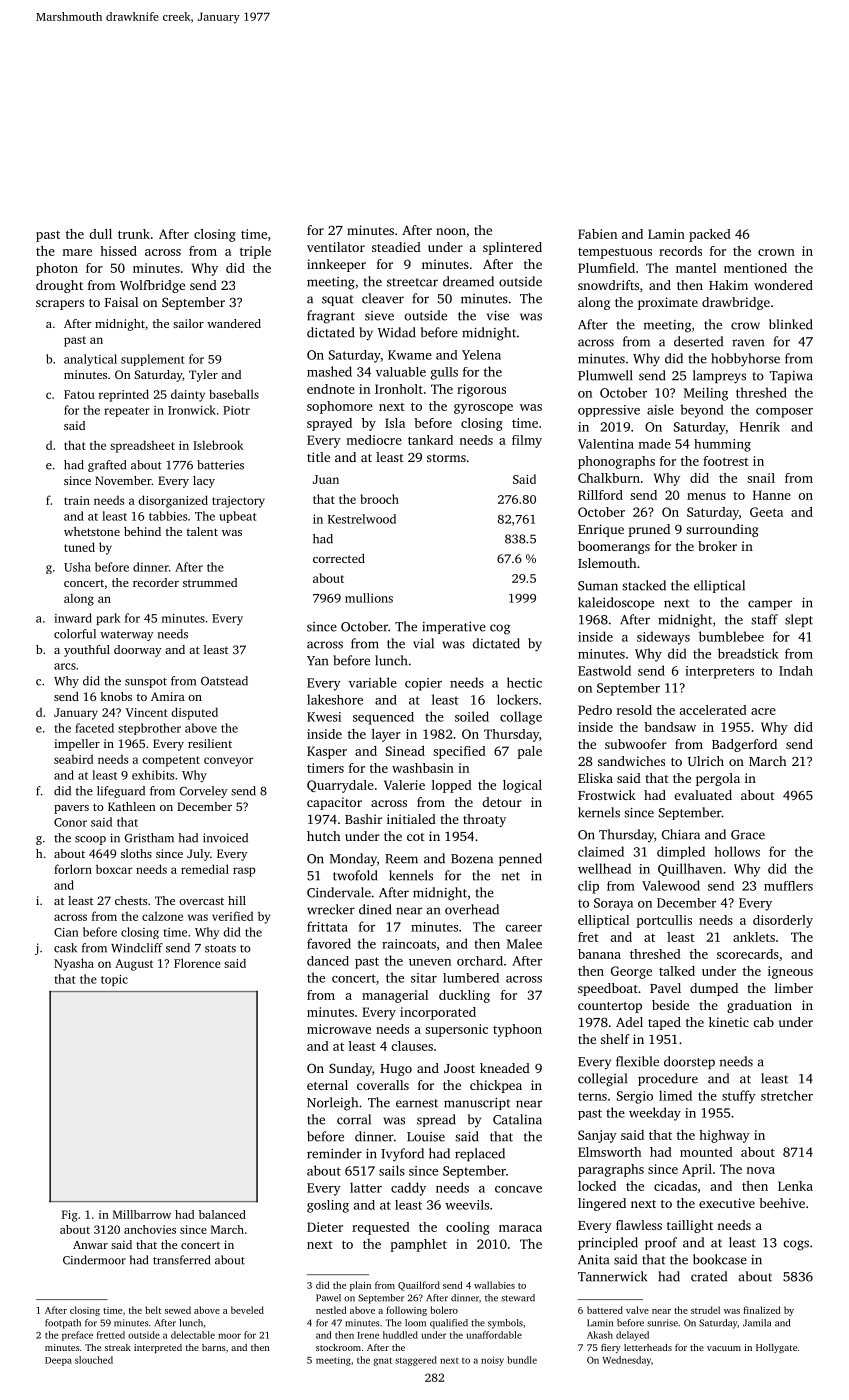  I want to click on noon, so click(451, 231).
